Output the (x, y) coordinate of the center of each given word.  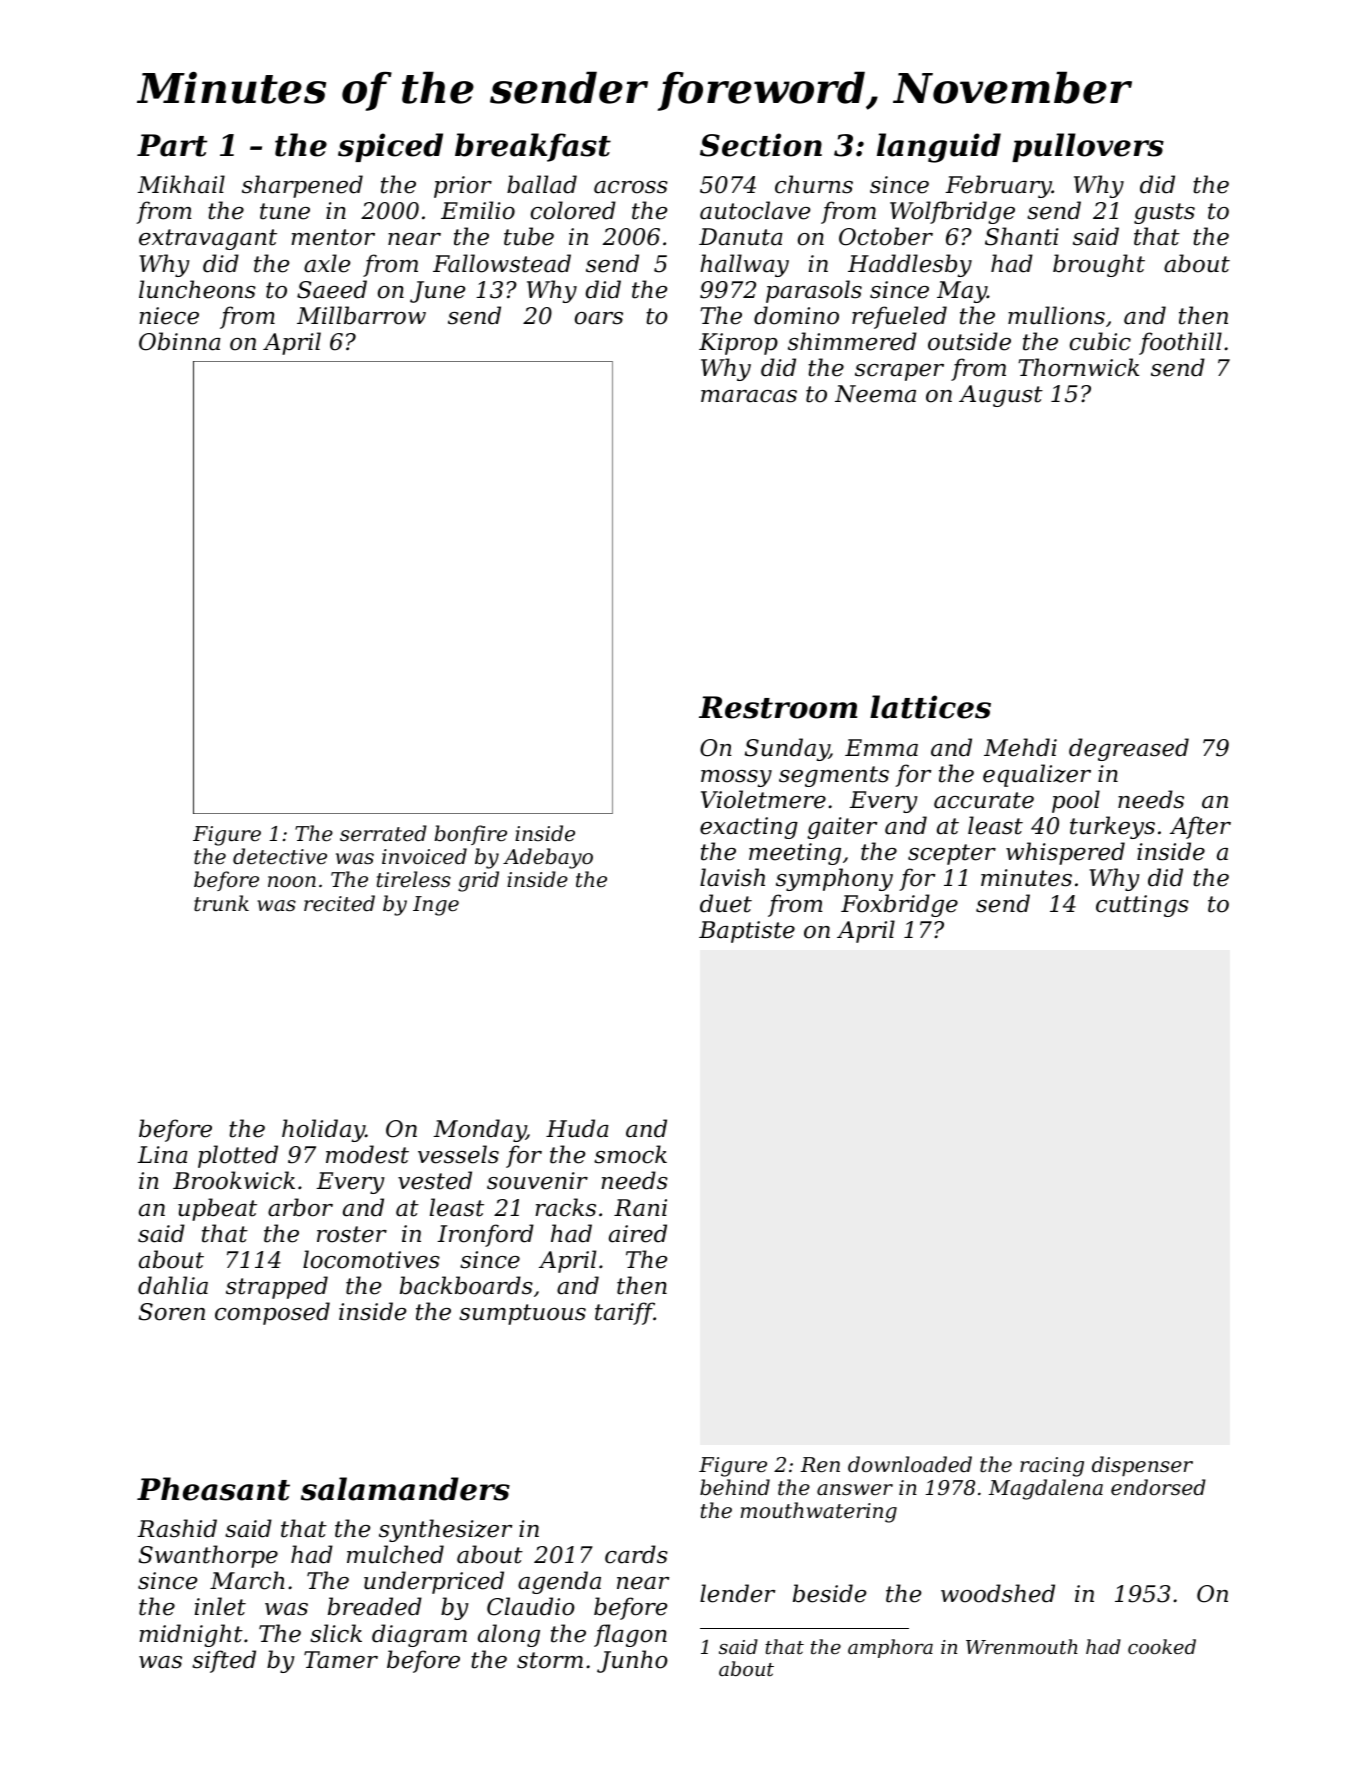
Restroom (778, 707)
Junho (632, 1661)
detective (280, 856)
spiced (390, 147)
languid (939, 148)
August (1001, 396)
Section (761, 145)
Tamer (341, 1660)
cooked (1162, 1646)
